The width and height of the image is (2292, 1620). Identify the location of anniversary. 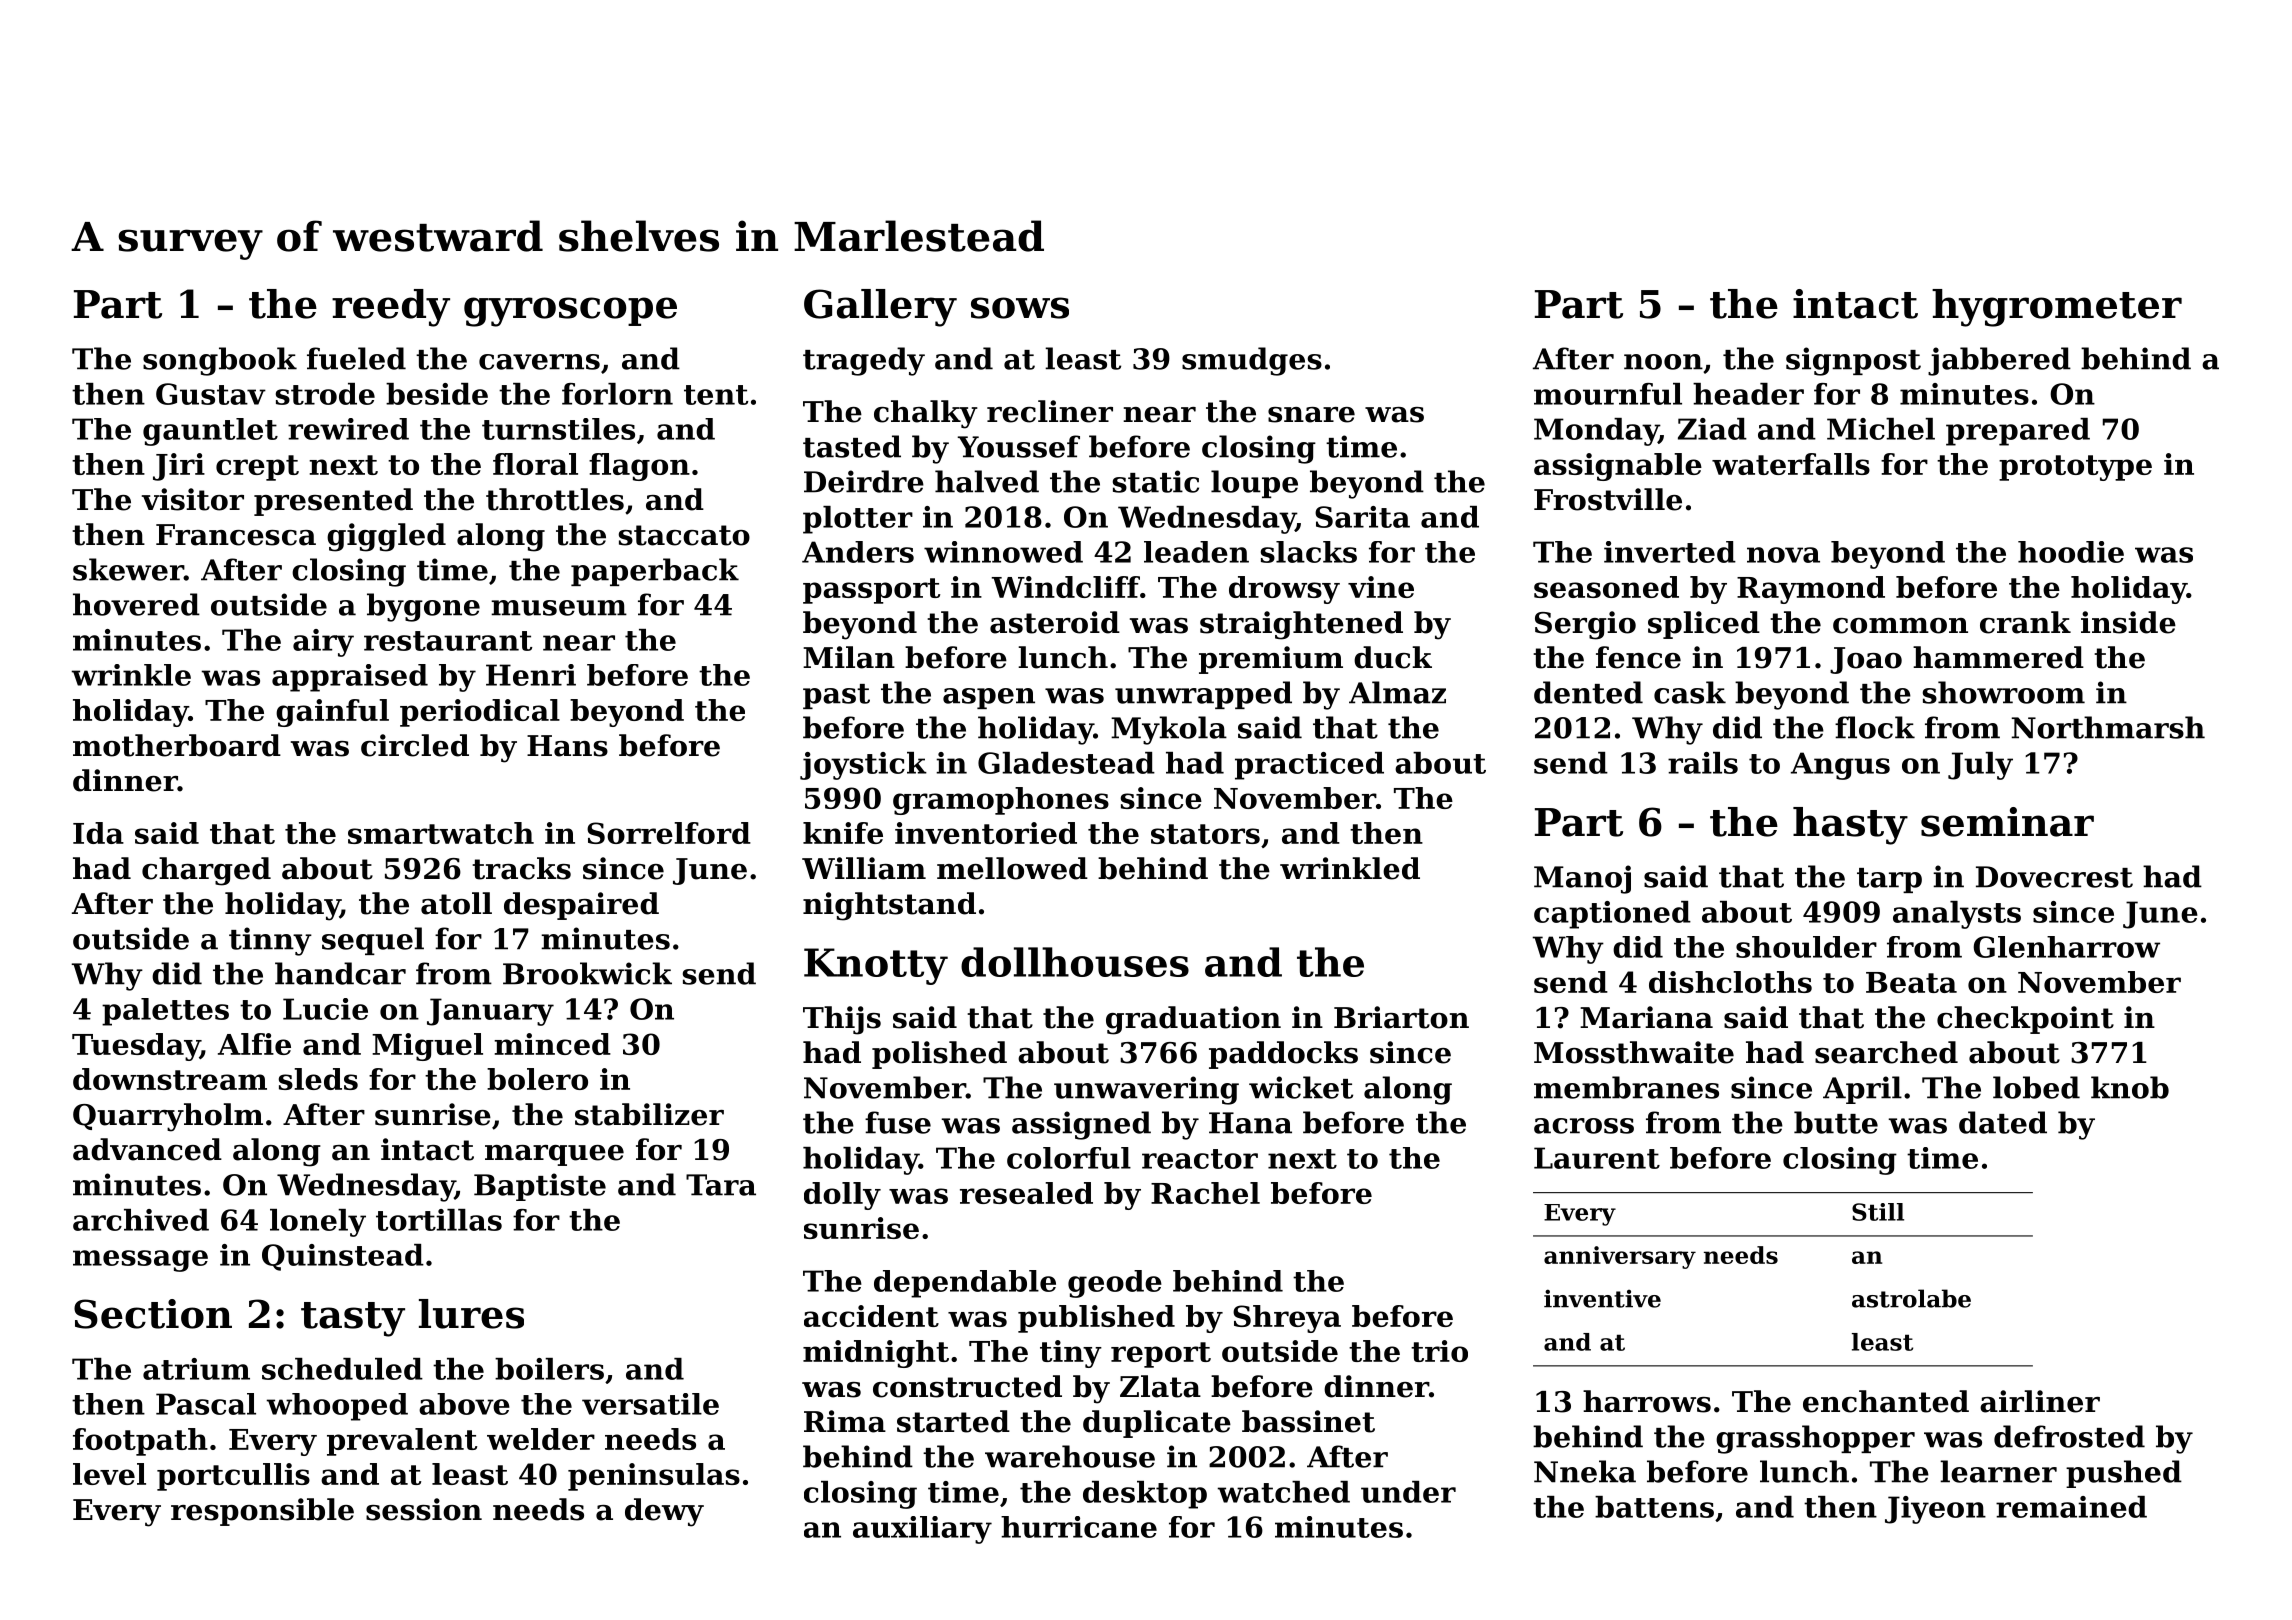
(1620, 1257).
